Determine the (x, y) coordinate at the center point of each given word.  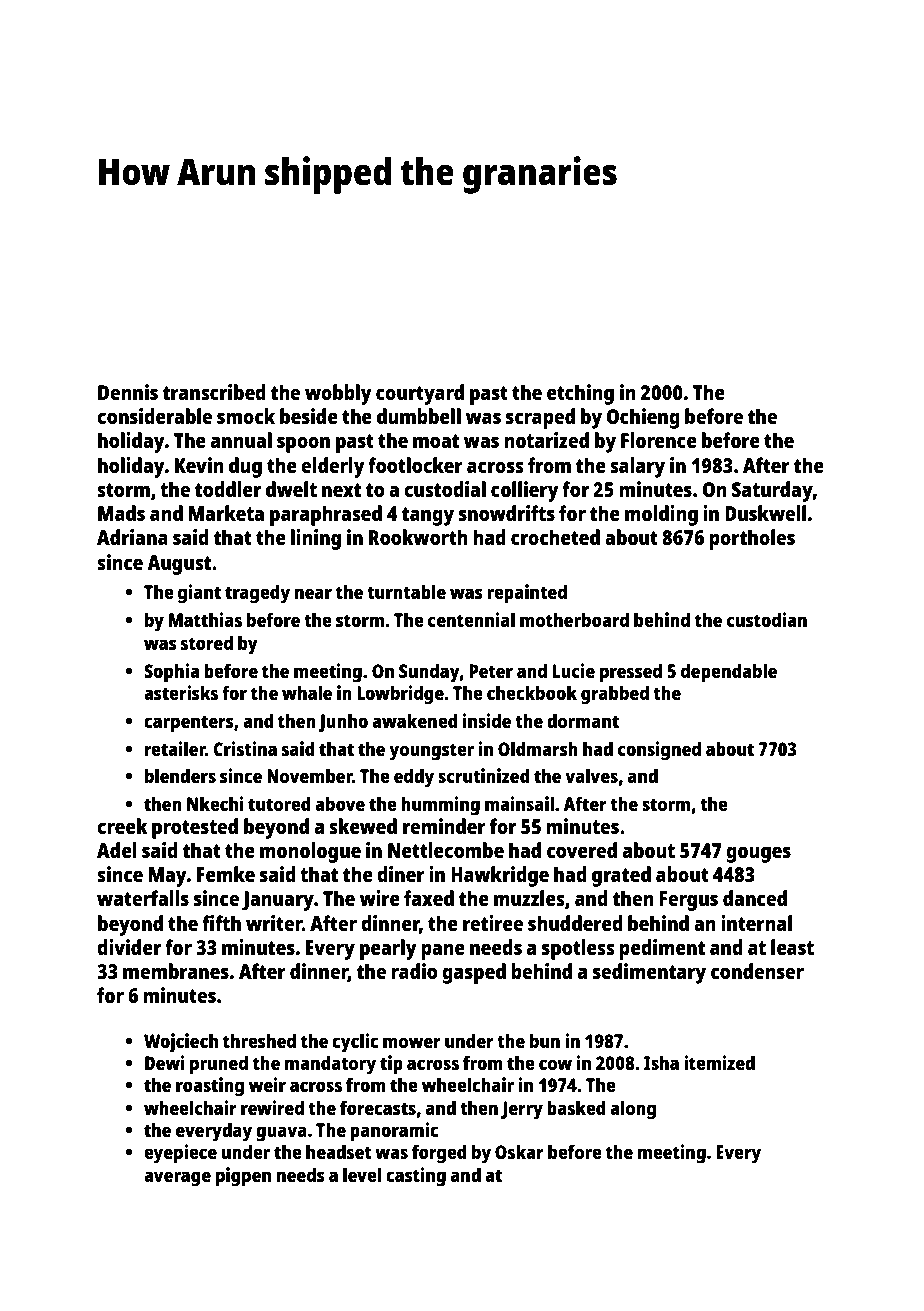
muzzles (529, 898)
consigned (659, 751)
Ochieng (643, 418)
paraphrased (326, 515)
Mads (121, 513)
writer (274, 923)
